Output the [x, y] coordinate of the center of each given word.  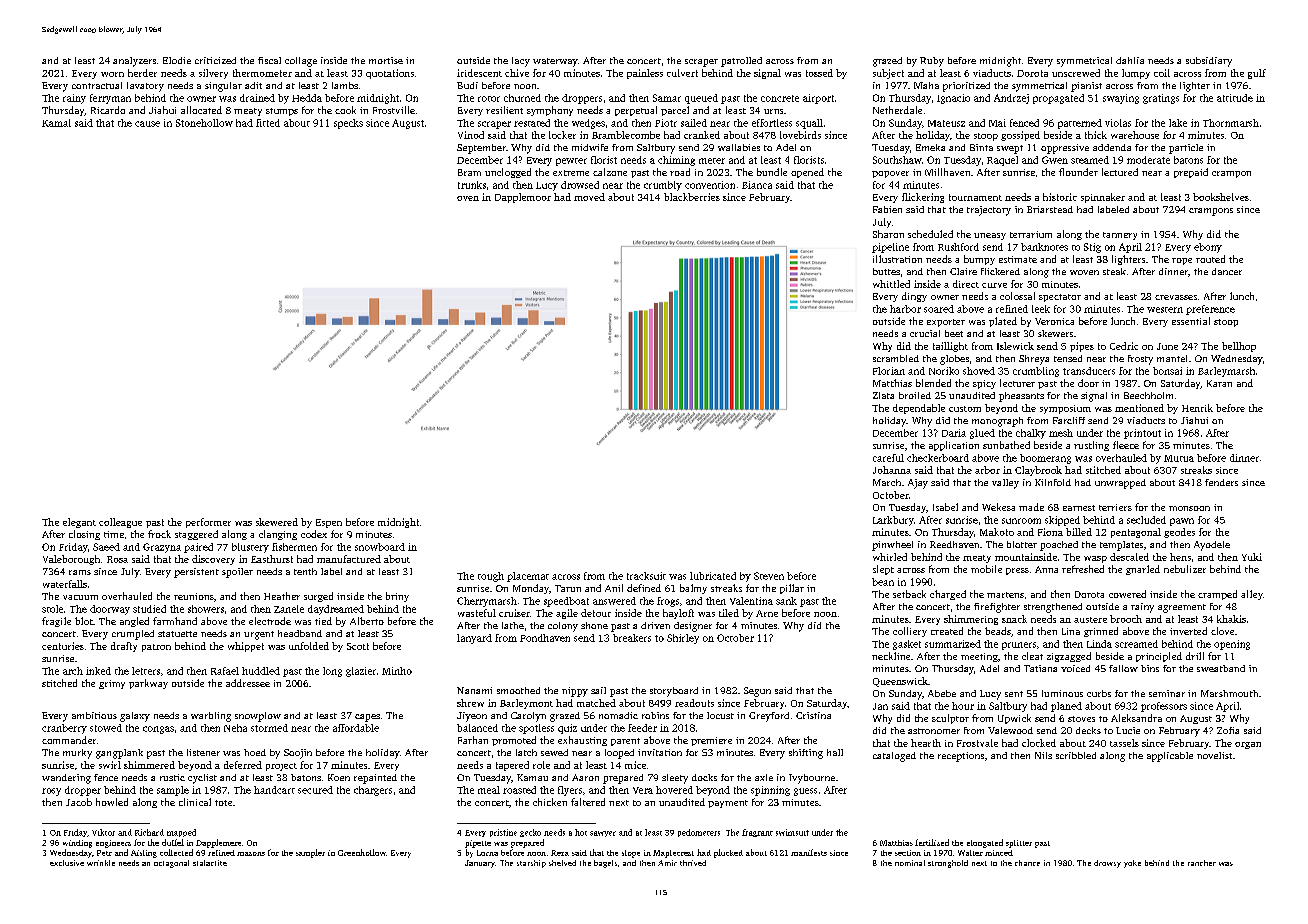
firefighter [997, 608]
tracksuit [646, 576]
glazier [361, 672]
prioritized [966, 87]
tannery [1120, 236]
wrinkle [101, 863]
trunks [472, 185]
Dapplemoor [523, 198]
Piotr [666, 123]
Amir [667, 863]
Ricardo [108, 110]
